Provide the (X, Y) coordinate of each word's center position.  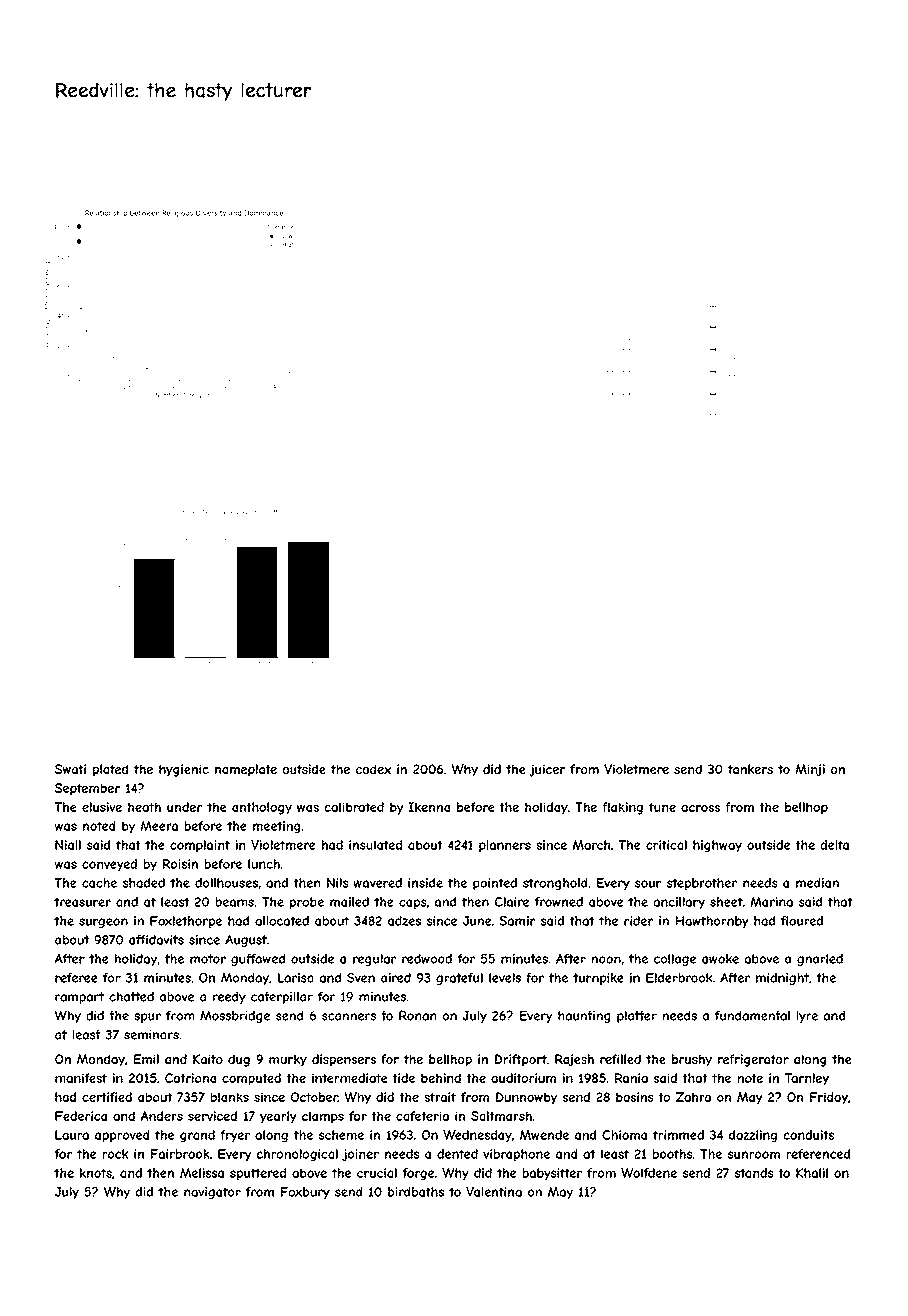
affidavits (156, 940)
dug (239, 1060)
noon (606, 960)
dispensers (344, 1060)
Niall (68, 845)
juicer (547, 770)
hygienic (184, 770)
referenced (818, 1154)
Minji (810, 770)
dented (457, 1154)
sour (648, 884)
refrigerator (753, 1060)
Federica (81, 1116)
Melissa (202, 1173)
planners (505, 846)
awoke (720, 959)
